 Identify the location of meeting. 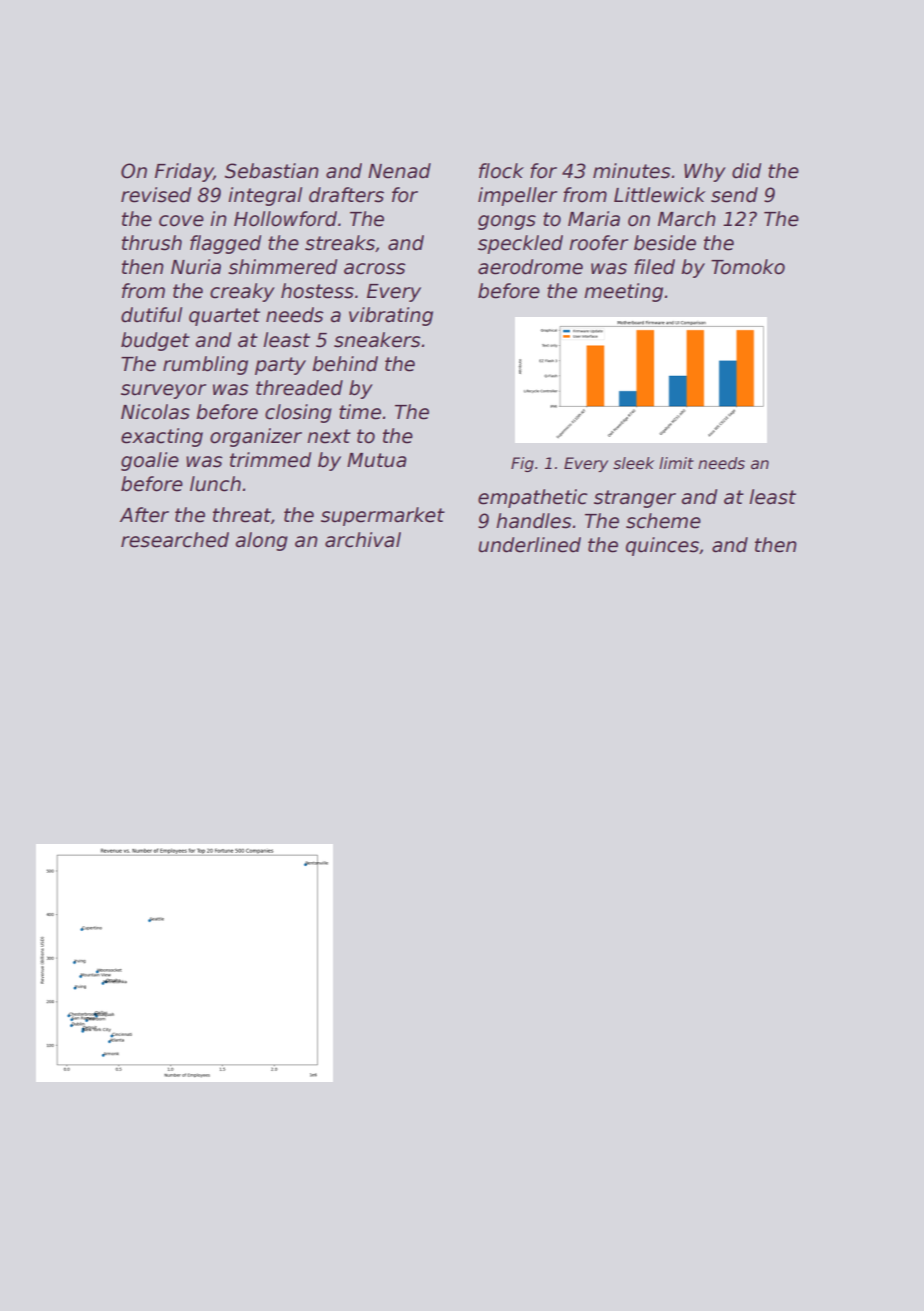
(623, 292).
